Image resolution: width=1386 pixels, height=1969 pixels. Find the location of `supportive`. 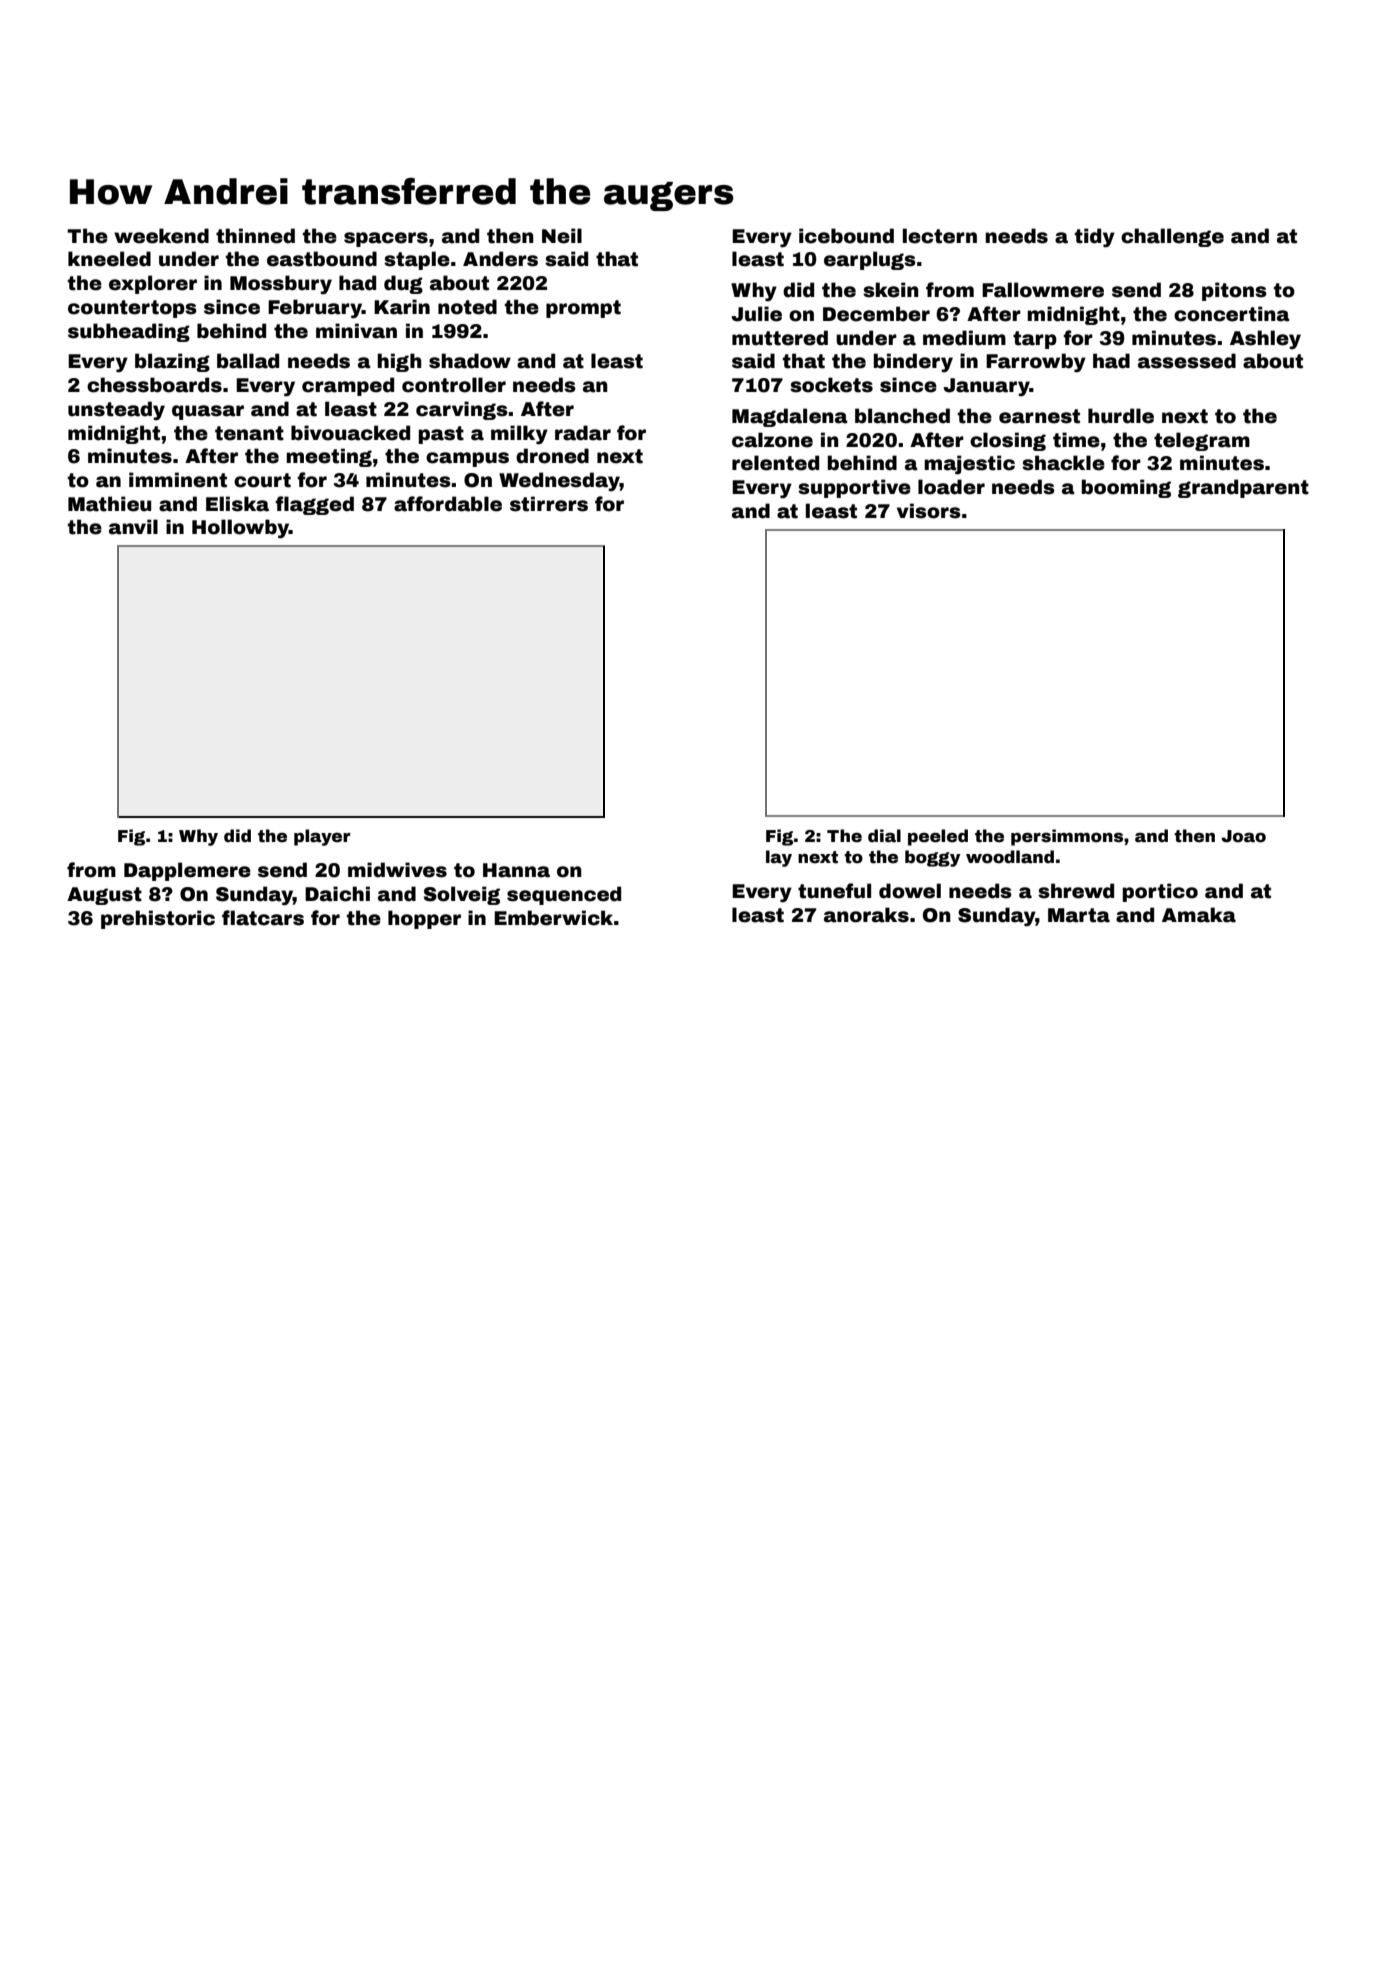

supportive is located at coordinates (854, 488).
